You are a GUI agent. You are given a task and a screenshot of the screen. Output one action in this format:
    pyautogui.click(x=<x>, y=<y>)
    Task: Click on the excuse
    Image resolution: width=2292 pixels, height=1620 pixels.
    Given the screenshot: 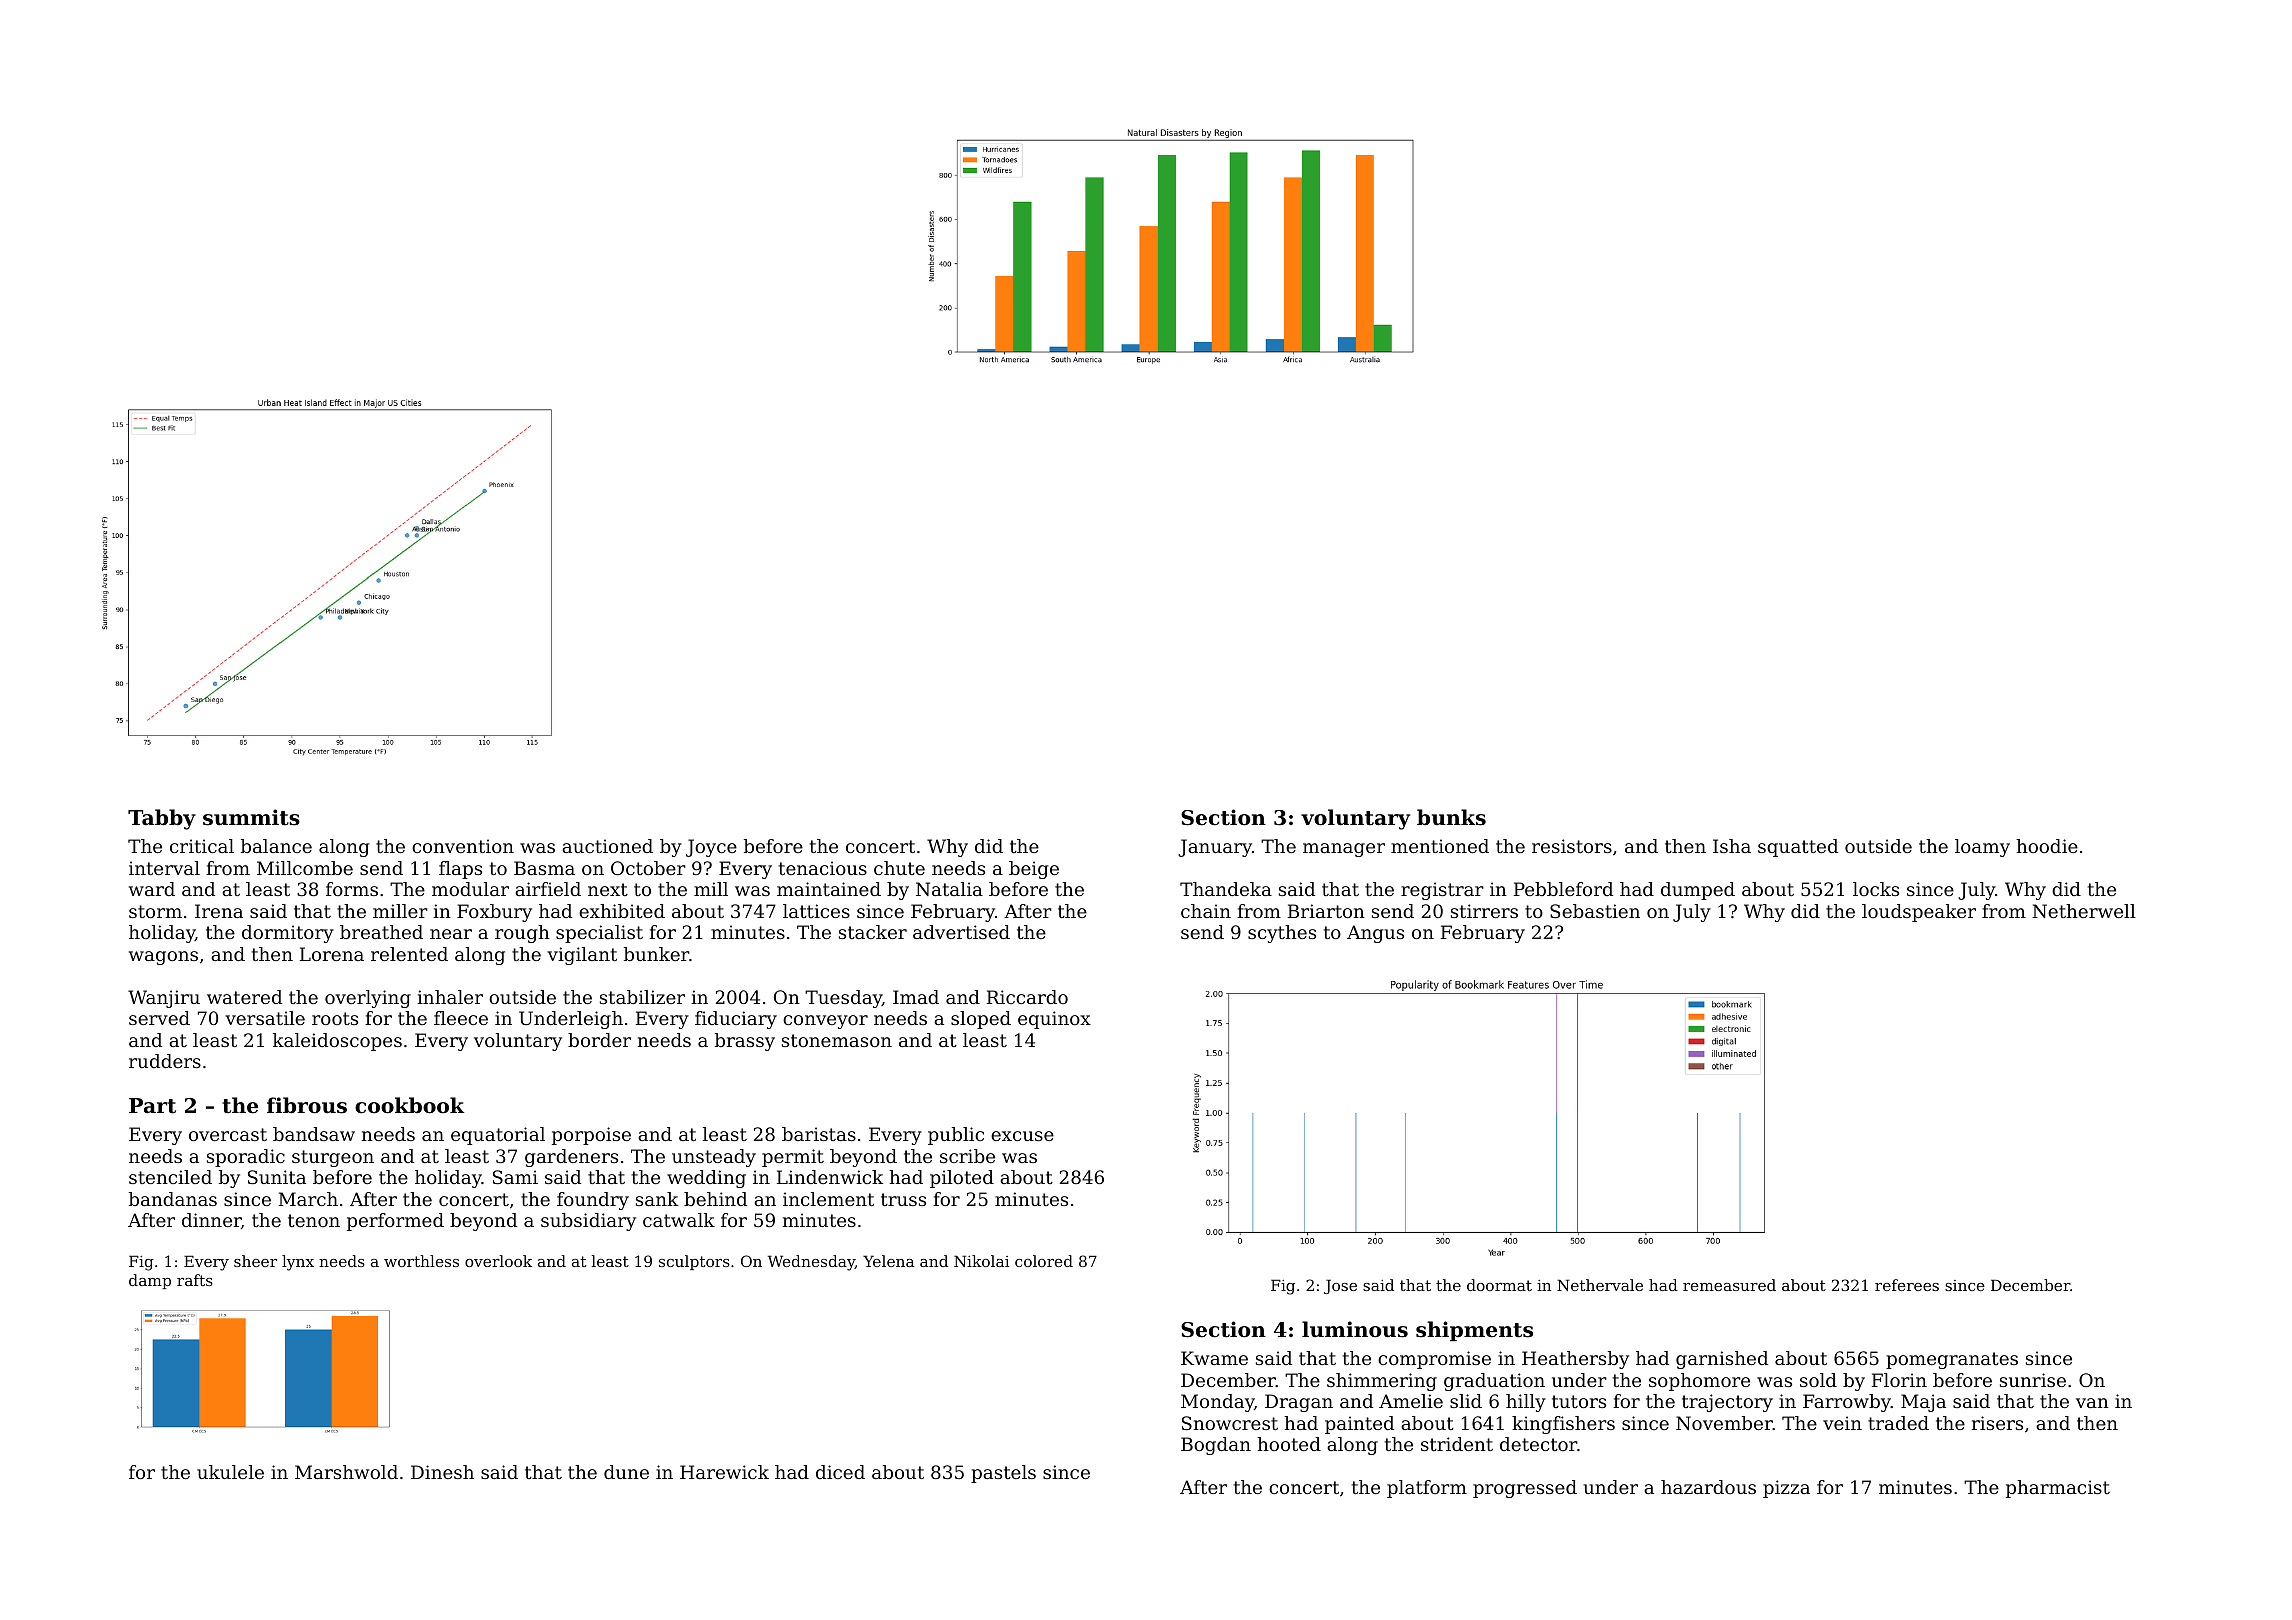 What is the action you would take?
    pyautogui.click(x=1022, y=1136)
